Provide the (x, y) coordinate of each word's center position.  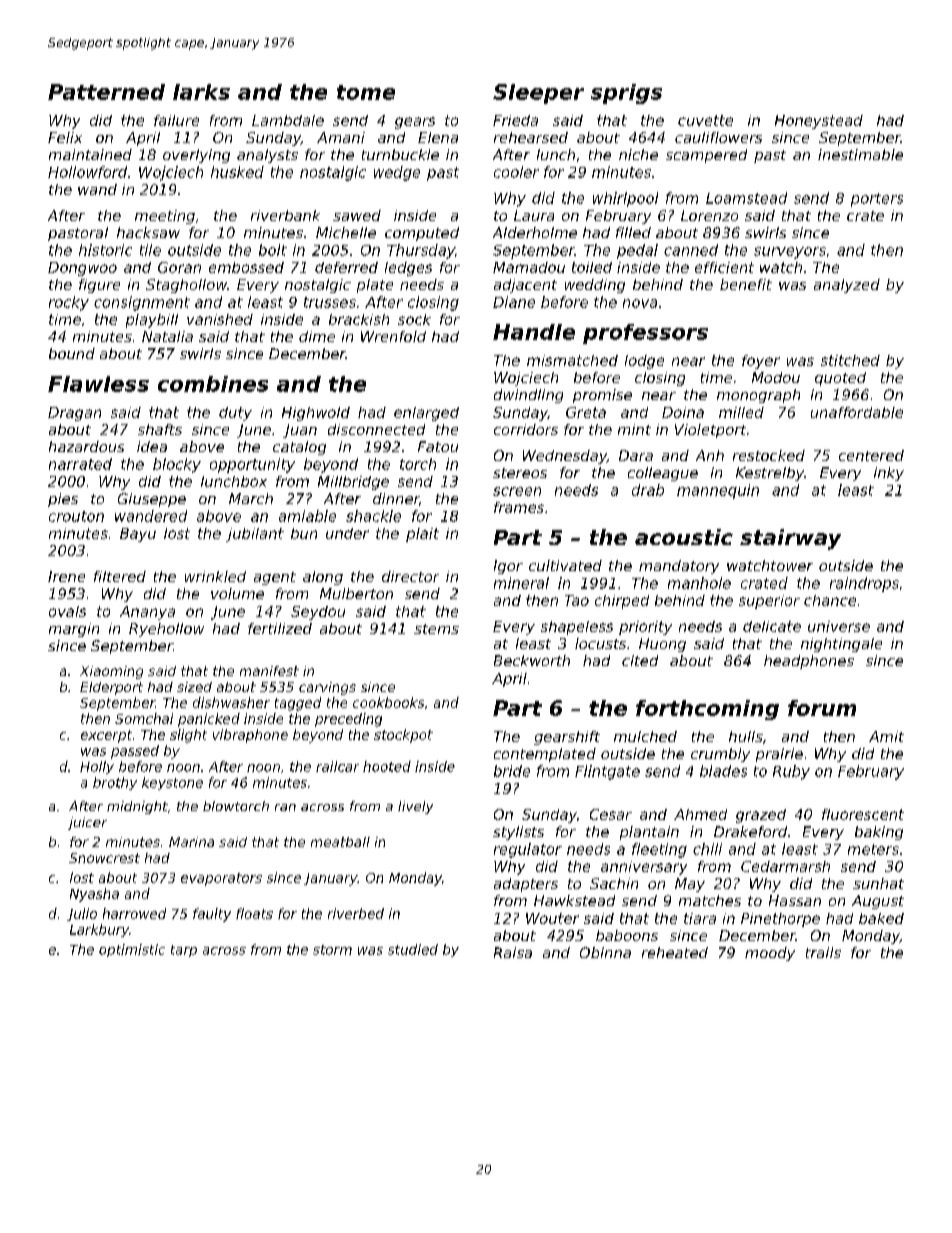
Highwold (316, 414)
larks (201, 92)
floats (254, 913)
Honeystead (819, 122)
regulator (528, 850)
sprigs (626, 94)
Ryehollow (166, 630)
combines (213, 384)
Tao (577, 600)
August (878, 902)
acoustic (684, 537)
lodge (644, 362)
